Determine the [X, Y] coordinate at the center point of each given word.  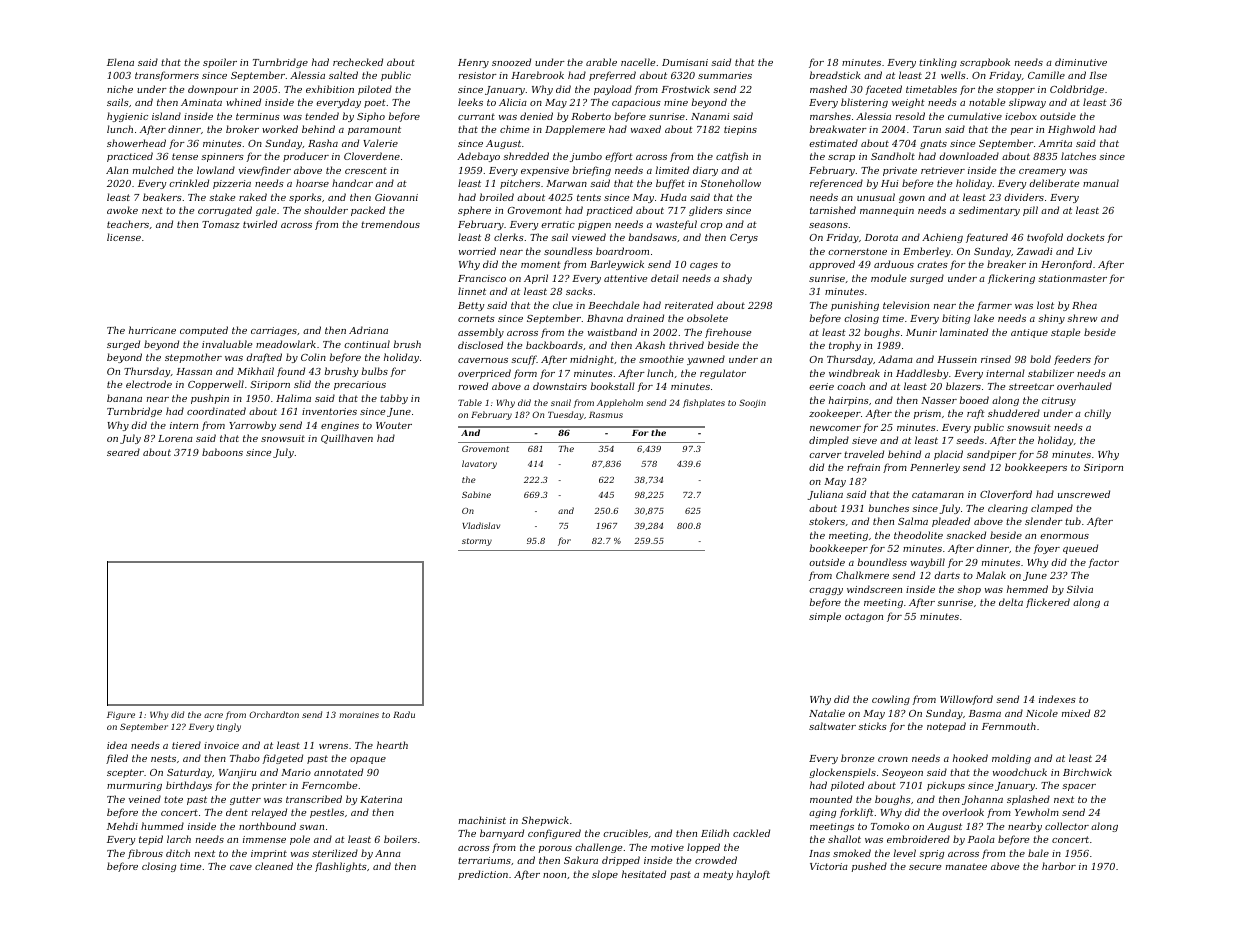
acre [213, 715]
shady [737, 279]
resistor [478, 75]
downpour [213, 90]
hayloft [753, 875]
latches [1078, 156]
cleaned [274, 866]
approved [832, 265]
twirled [260, 224]
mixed [1076, 713]
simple [825, 617]
